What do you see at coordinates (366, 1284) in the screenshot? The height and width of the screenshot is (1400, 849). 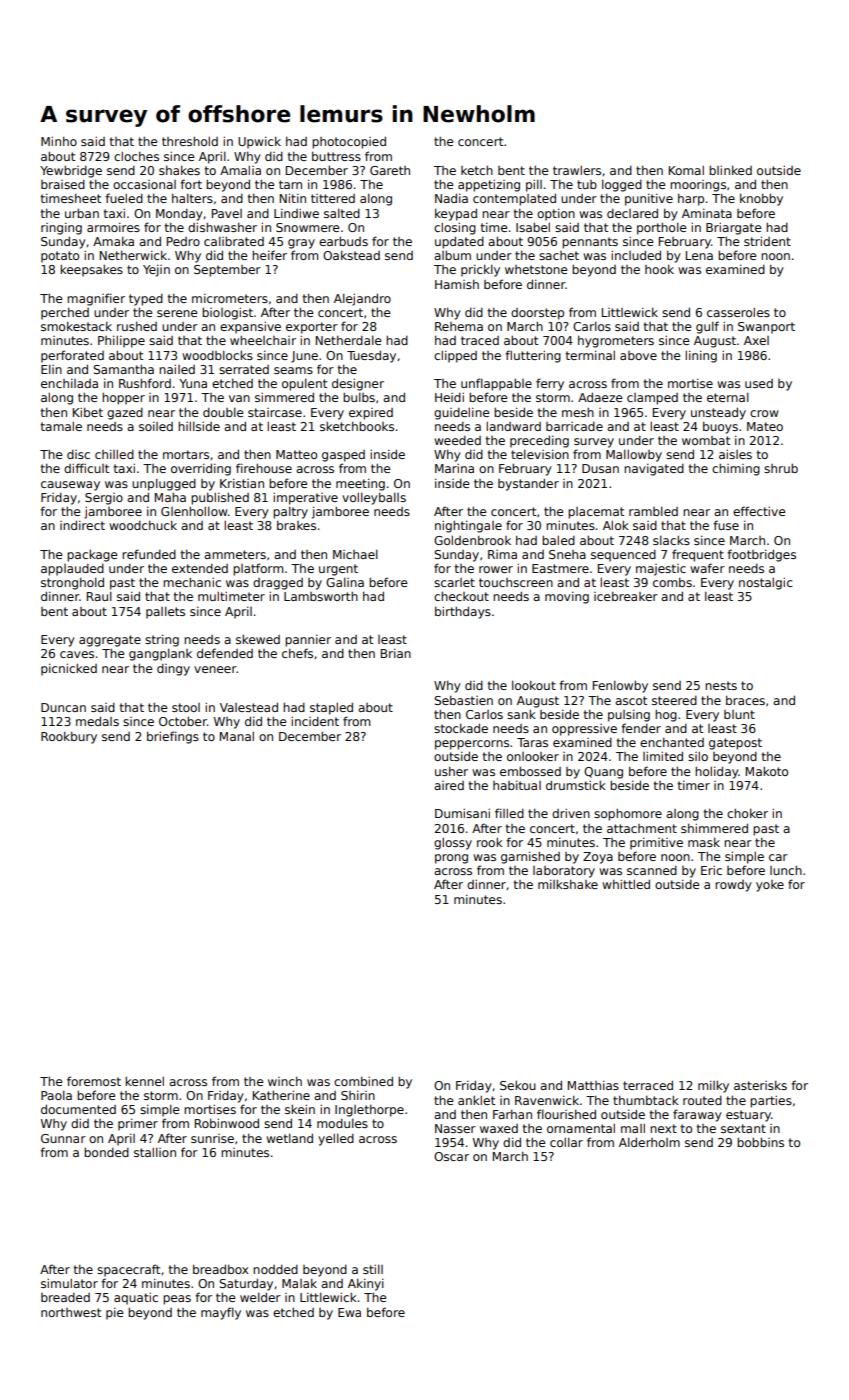 I see `Akinyi` at bounding box center [366, 1284].
